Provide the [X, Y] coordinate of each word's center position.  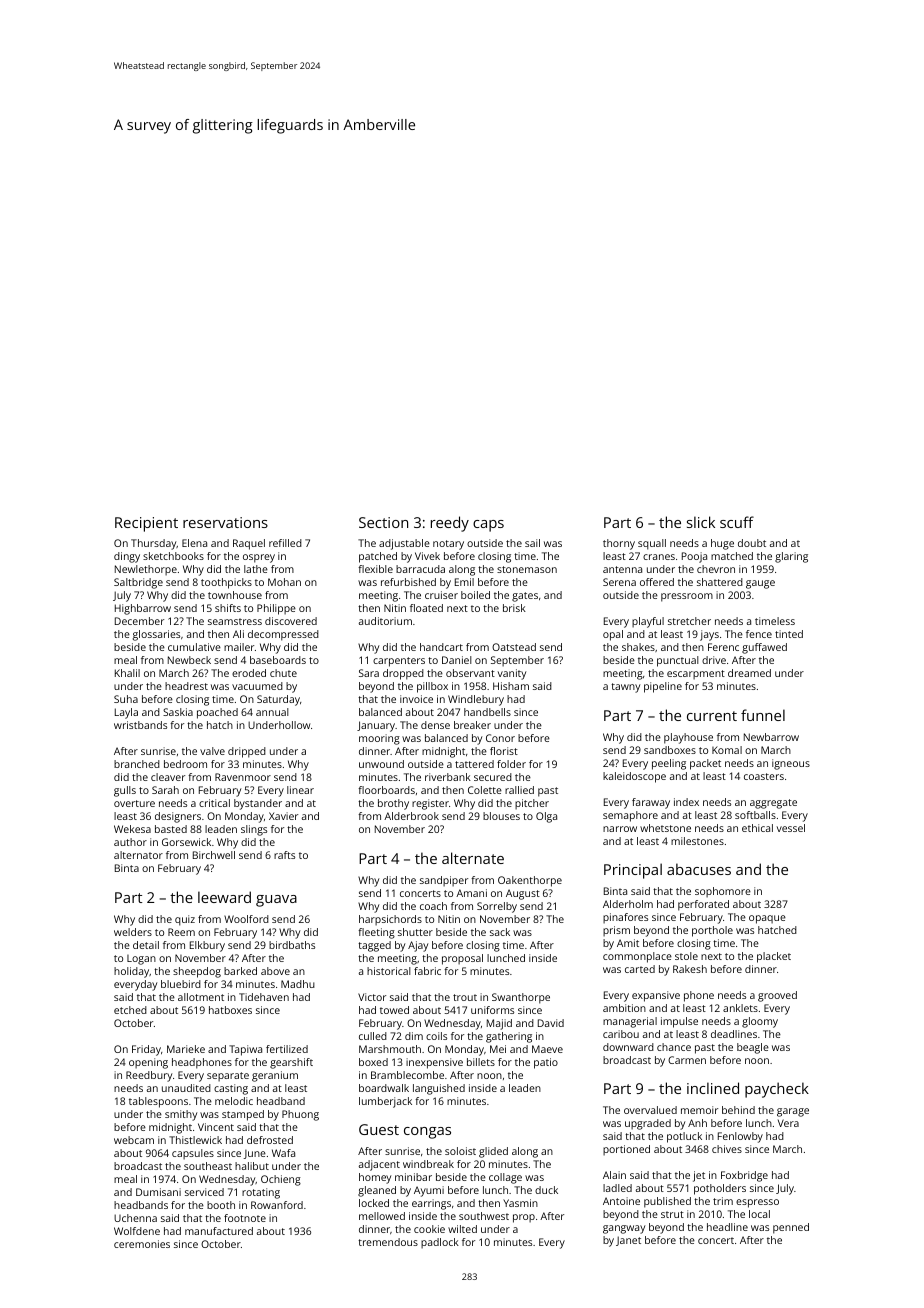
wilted [462, 1229]
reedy [450, 524]
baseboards [278, 660]
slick [701, 522]
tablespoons [158, 1102]
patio [546, 1063]
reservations [225, 522]
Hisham [511, 686]
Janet [628, 1241]
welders [133, 932]
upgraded [648, 1124]
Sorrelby [497, 907]
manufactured [219, 1231]
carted [640, 969]
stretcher [689, 621]
